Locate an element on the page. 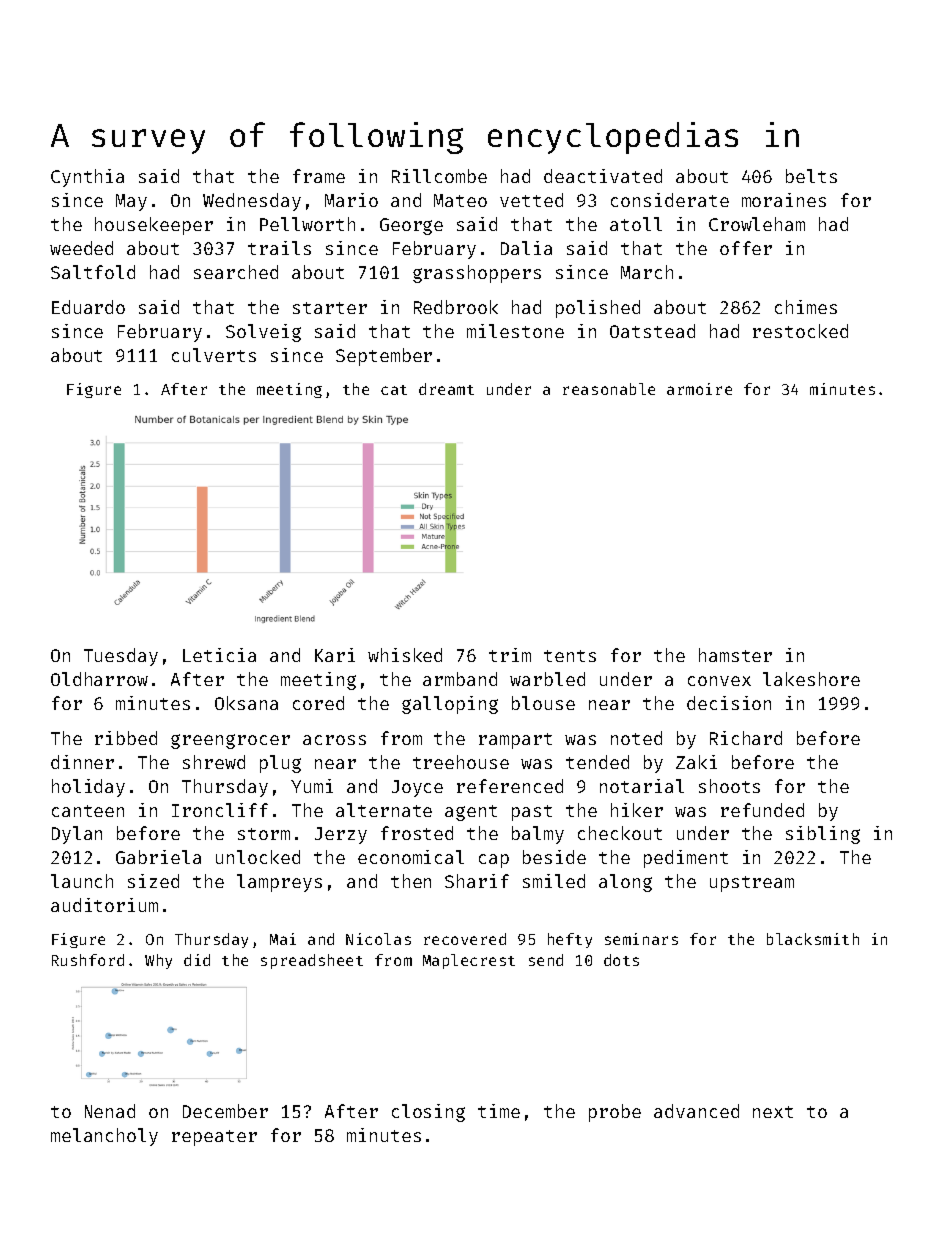 This document has height=1233, width=952. did is located at coordinates (197, 960).
